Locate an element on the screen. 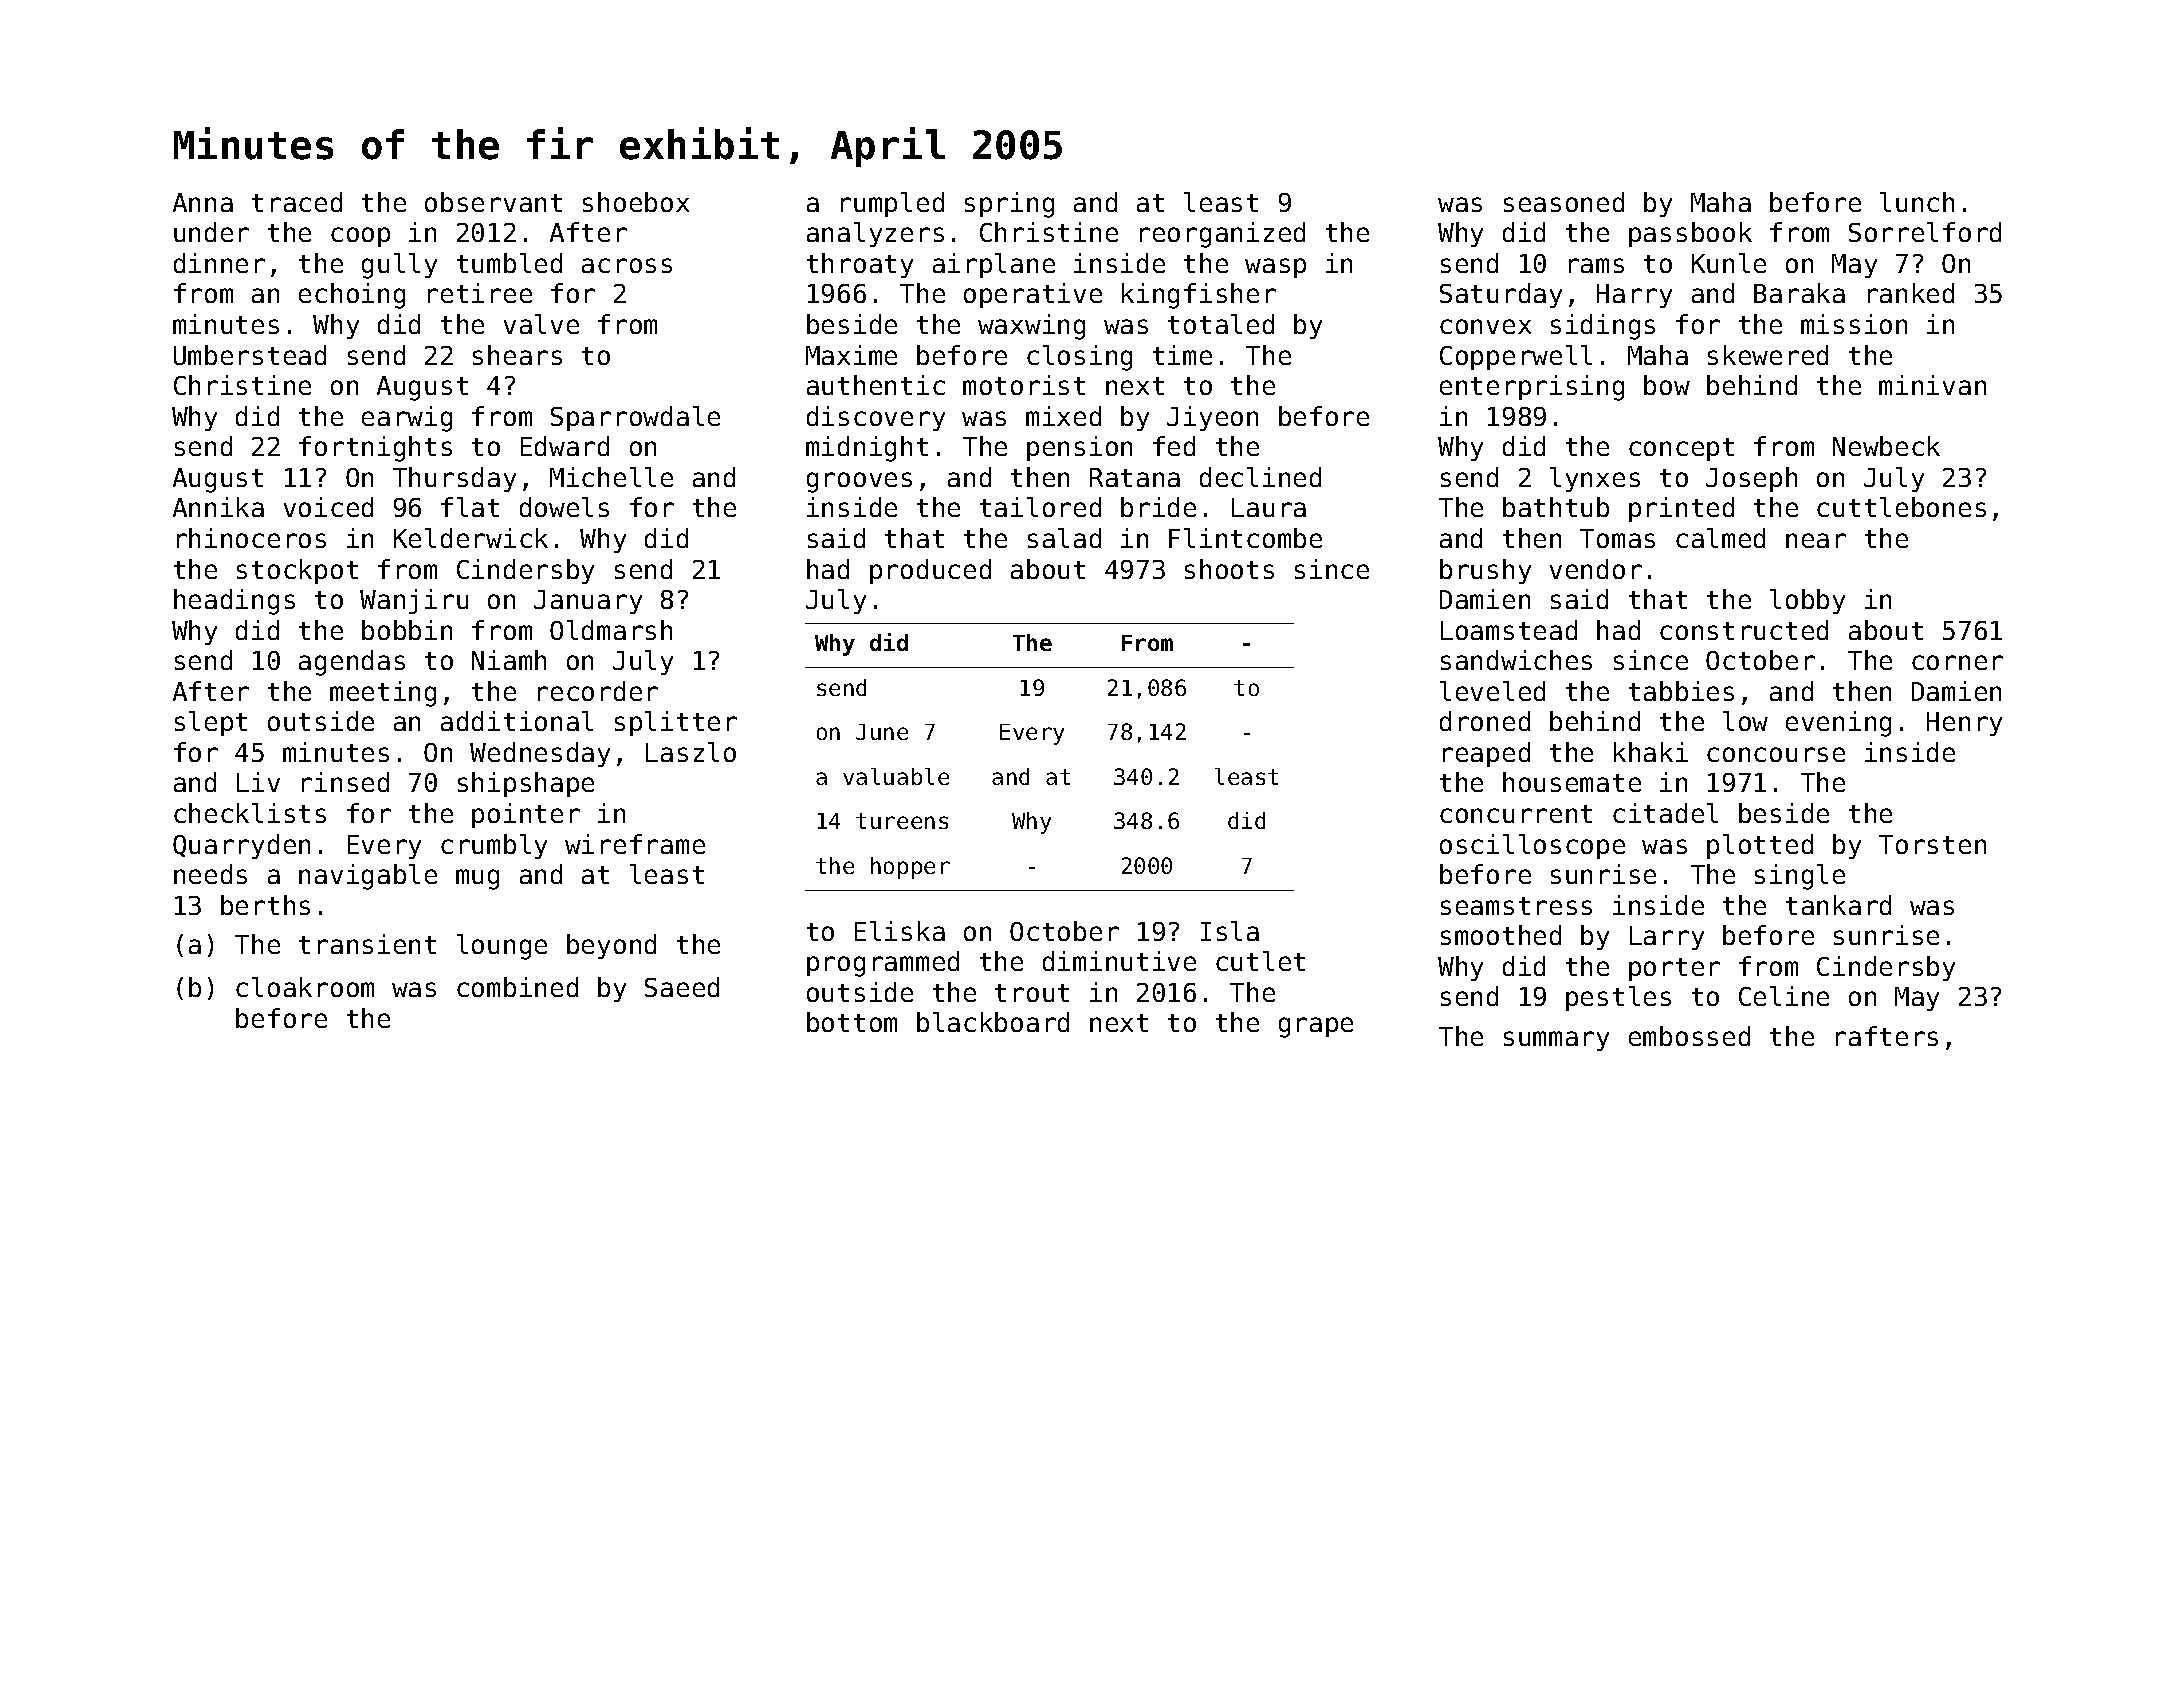  traced is located at coordinates (297, 202).
